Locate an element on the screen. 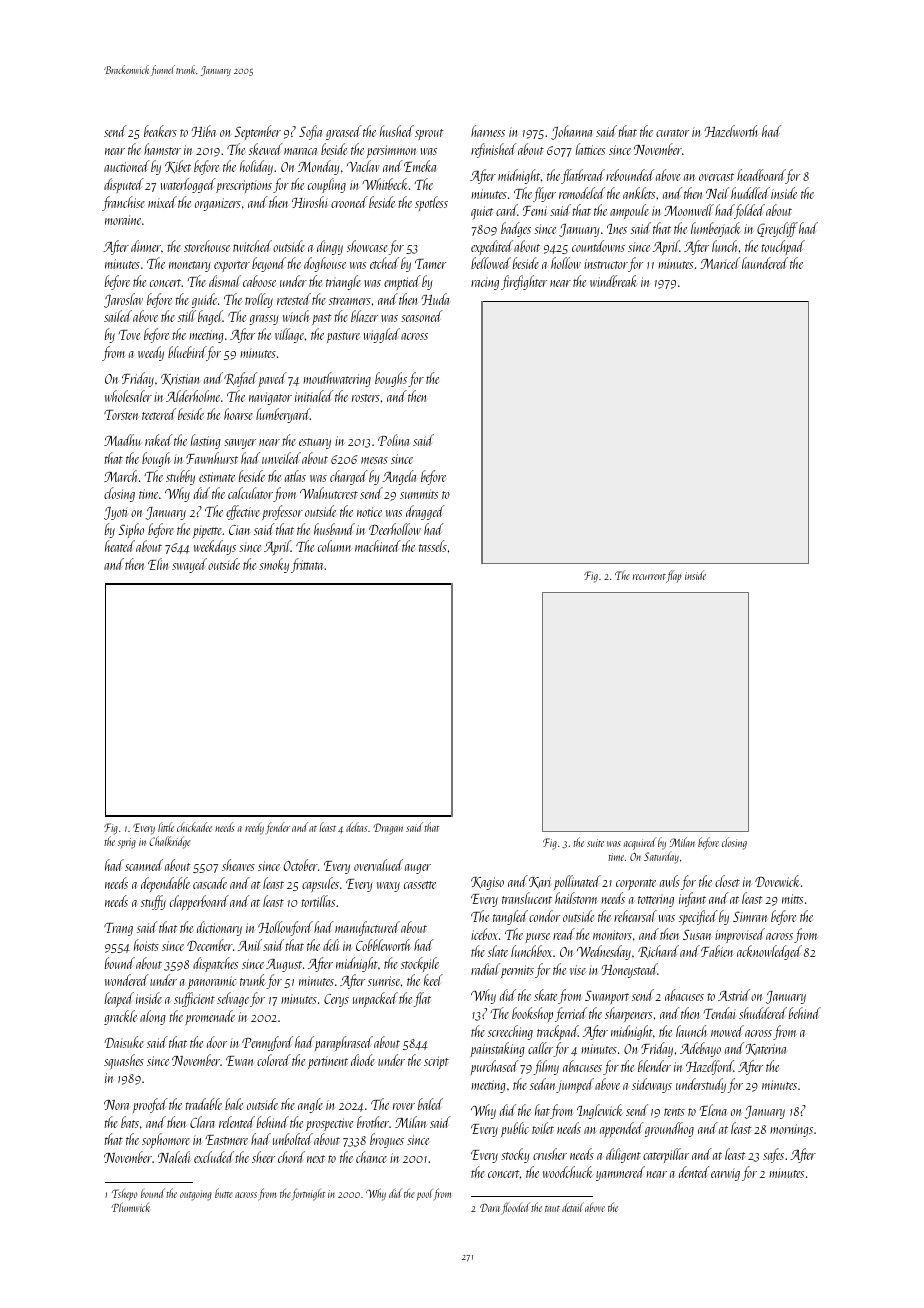 This screenshot has width=924, height=1308. yammered is located at coordinates (620, 1173).
